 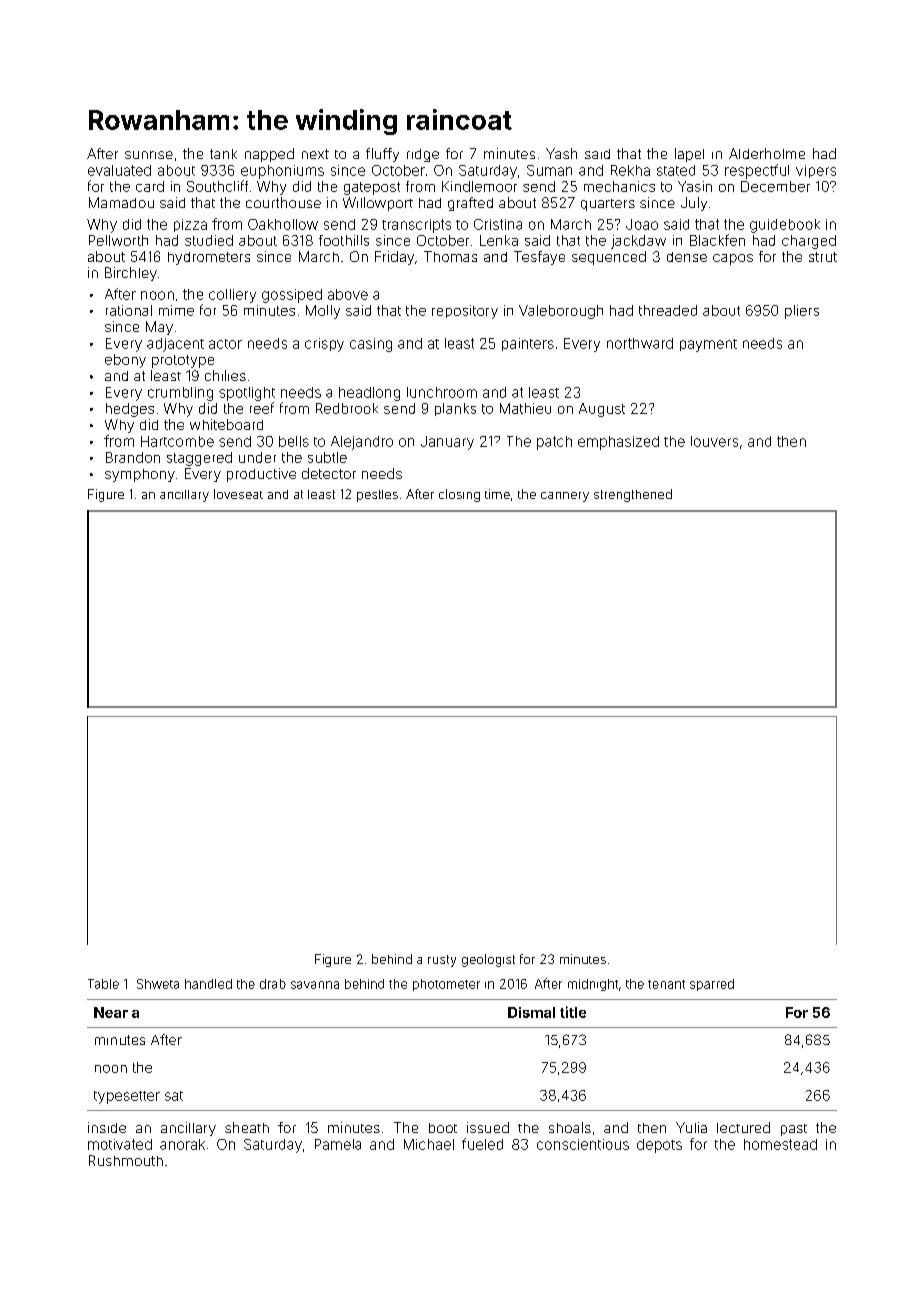 I want to click on cannery, so click(x=565, y=497).
